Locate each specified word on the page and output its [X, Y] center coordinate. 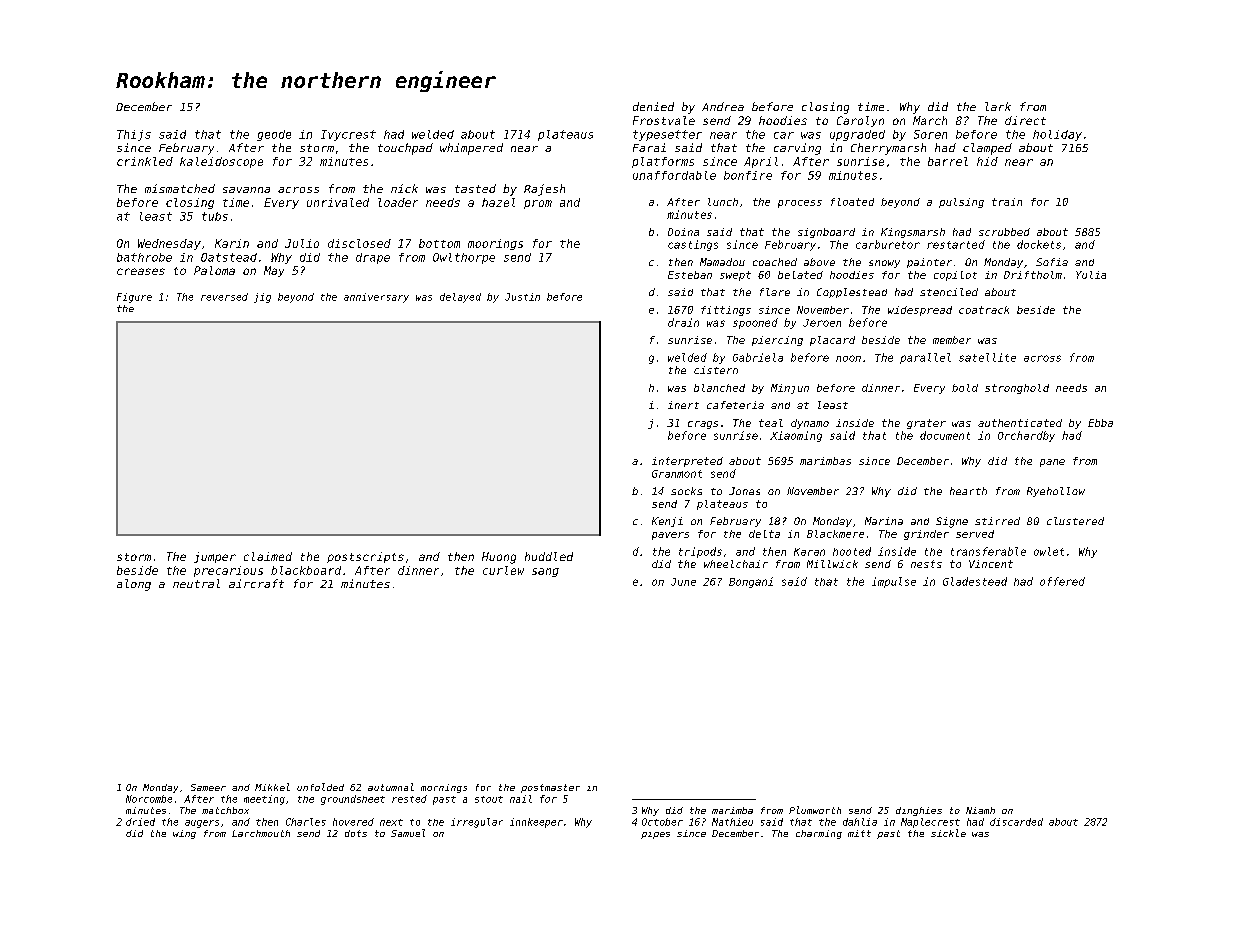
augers [202, 824]
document [945, 435]
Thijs [134, 135]
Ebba [1100, 423]
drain [683, 322]
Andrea [723, 106]
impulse [894, 582]
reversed [224, 297]
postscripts [365, 557]
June [683, 582]
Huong [499, 558]
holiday [1057, 135]
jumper [215, 557]
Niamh [980, 810]
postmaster [550, 788]
